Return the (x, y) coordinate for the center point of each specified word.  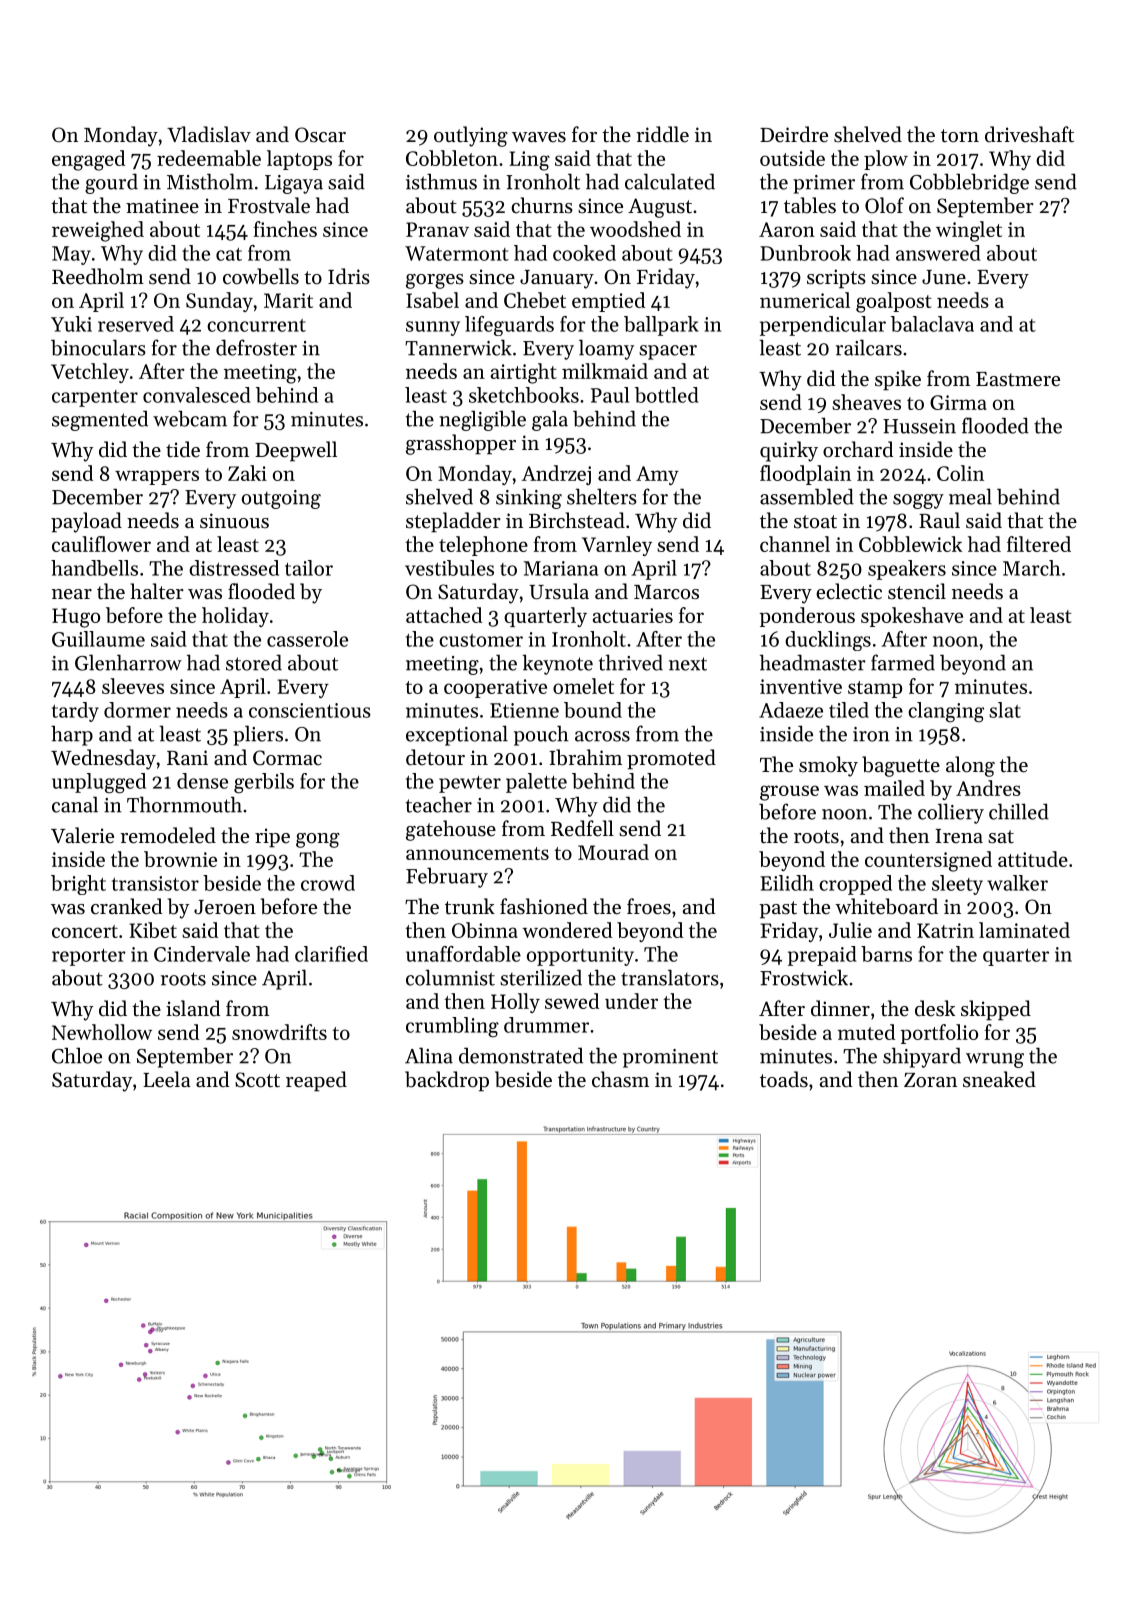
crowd (328, 883)
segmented (100, 421)
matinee (162, 206)
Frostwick (804, 977)
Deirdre (794, 134)
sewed (572, 1001)
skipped (996, 1010)
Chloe (77, 1055)
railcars (869, 347)
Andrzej (556, 475)
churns (542, 205)
